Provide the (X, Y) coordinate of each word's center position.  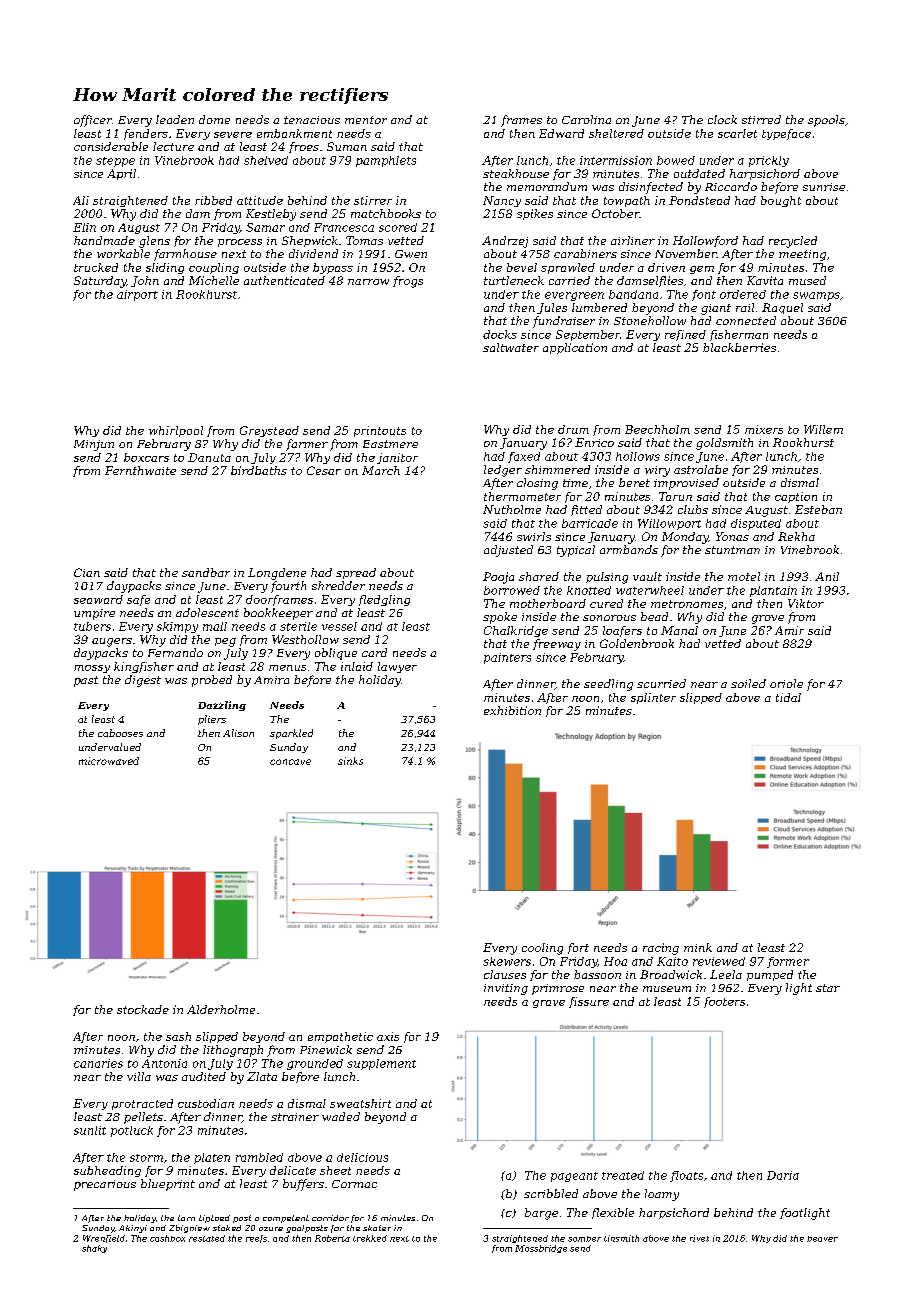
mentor (366, 120)
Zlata (262, 1076)
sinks (350, 761)
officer (93, 121)
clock (722, 119)
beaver (822, 1239)
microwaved (109, 761)
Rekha (796, 536)
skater (377, 1228)
